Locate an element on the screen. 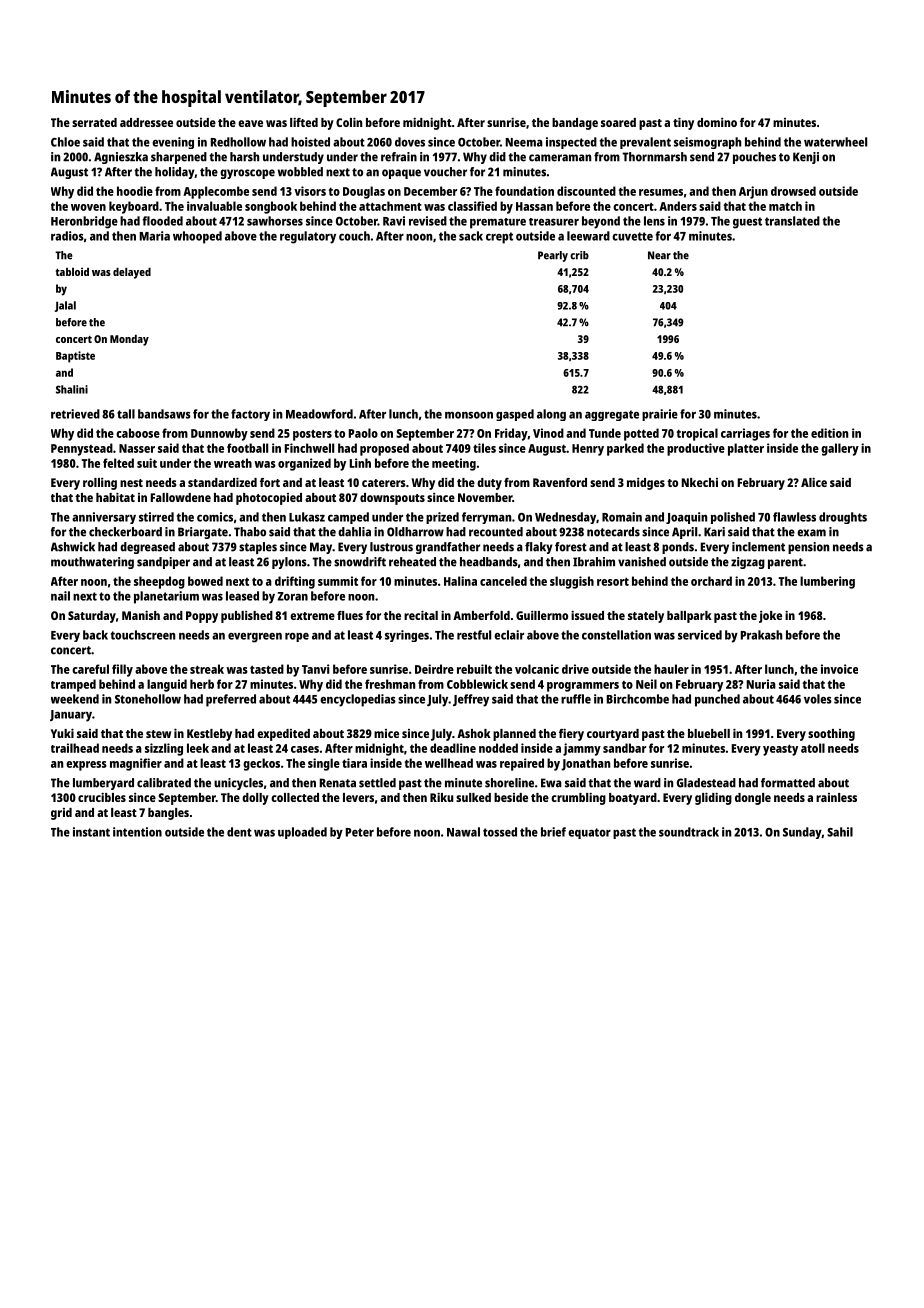 This screenshot has width=924, height=1308. woven is located at coordinates (88, 207).
